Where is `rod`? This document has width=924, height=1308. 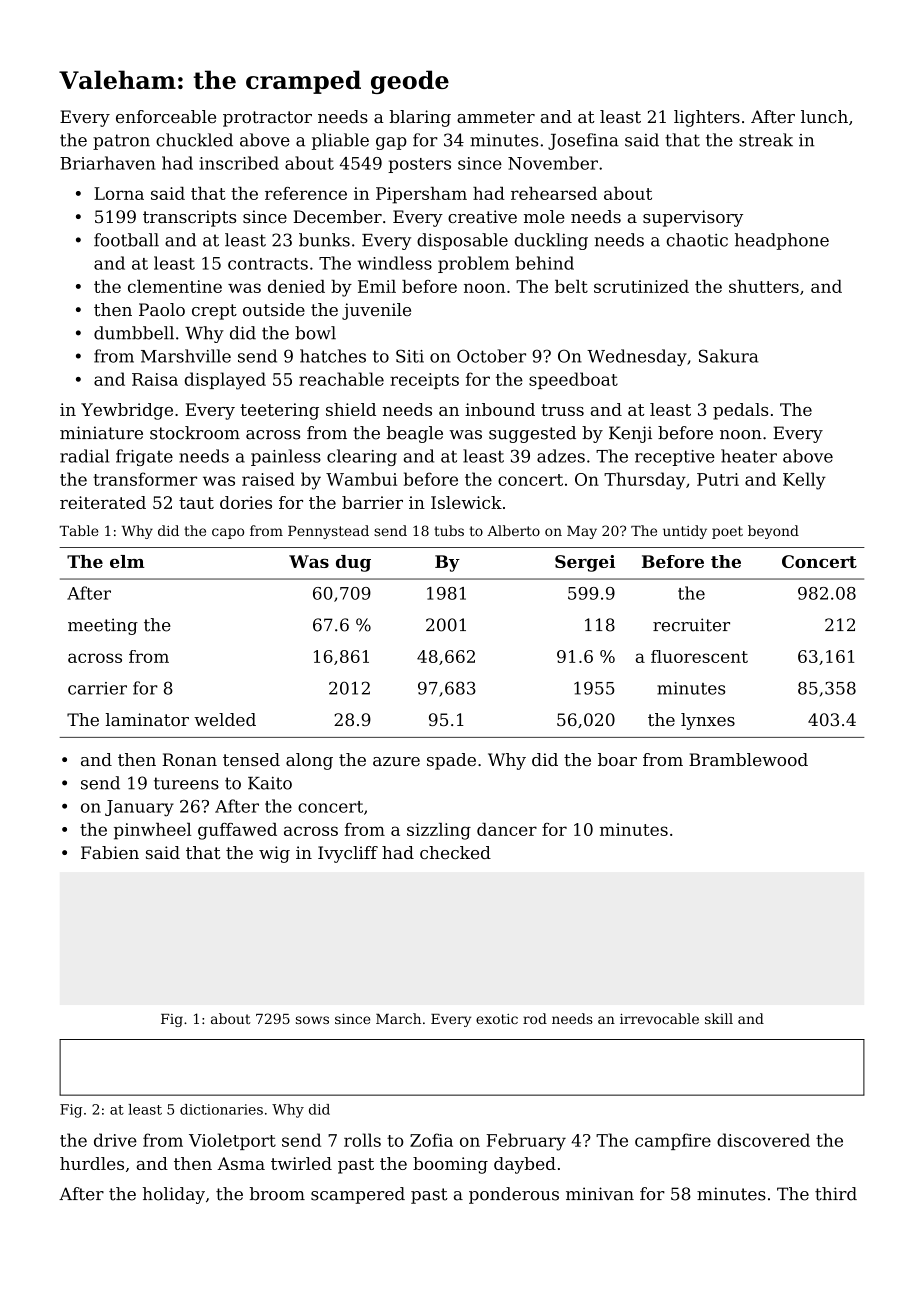
rod is located at coordinates (535, 1018).
